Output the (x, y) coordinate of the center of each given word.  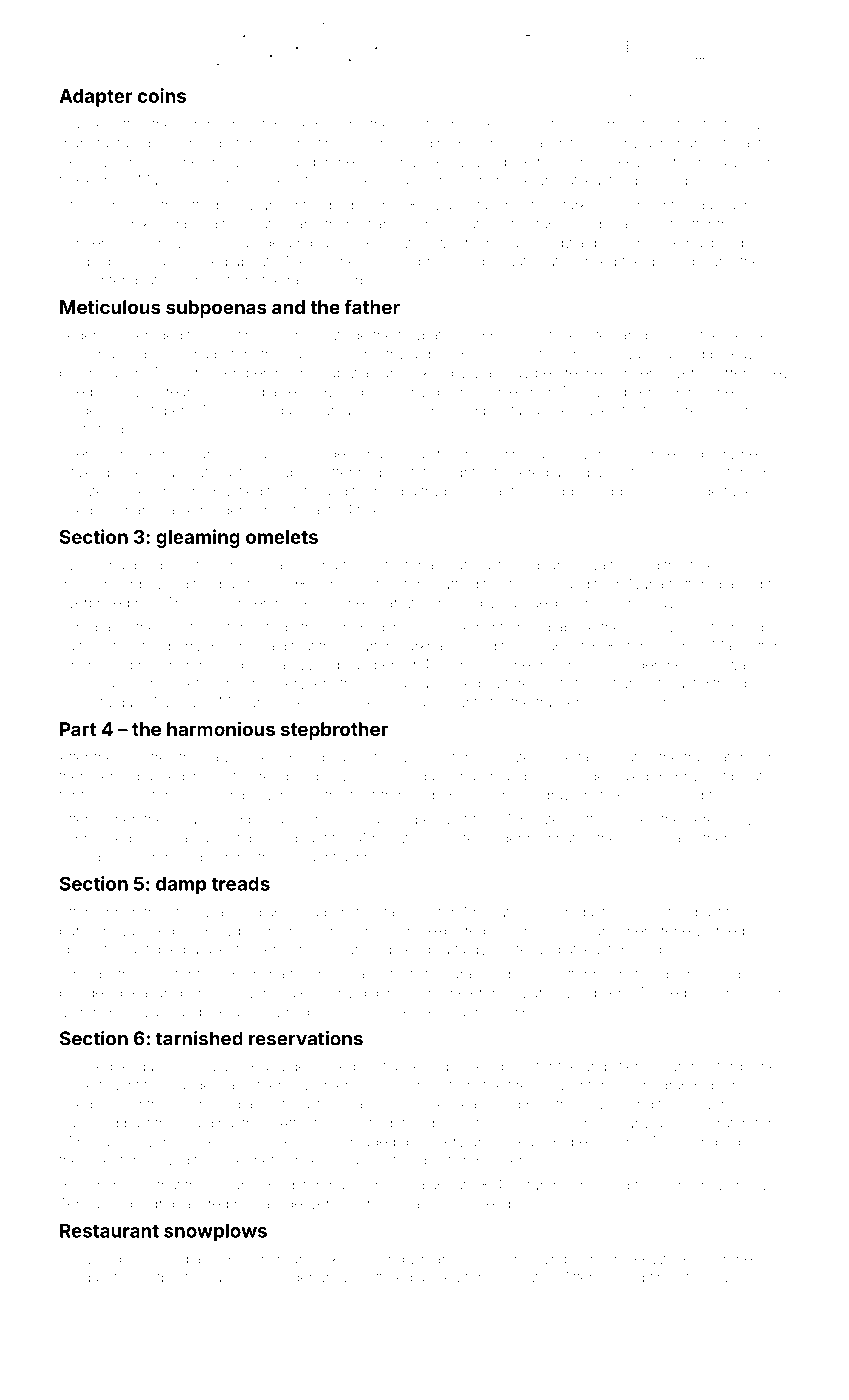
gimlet (501, 393)
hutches (714, 392)
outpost (164, 1279)
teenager (493, 841)
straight (639, 455)
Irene (674, 930)
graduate (505, 263)
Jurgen (82, 412)
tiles (72, 161)
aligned (83, 685)
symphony (570, 1260)
